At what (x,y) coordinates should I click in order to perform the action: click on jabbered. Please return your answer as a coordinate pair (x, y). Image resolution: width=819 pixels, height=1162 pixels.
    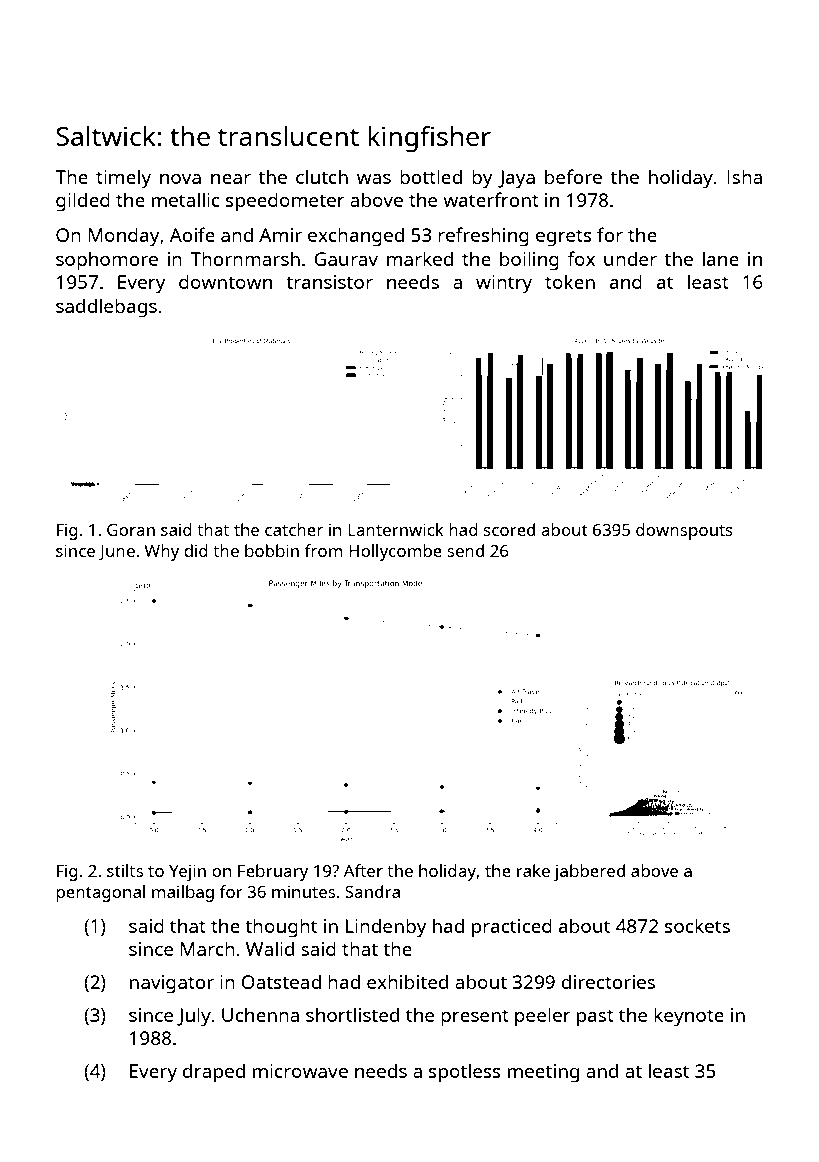
    Looking at the image, I should click on (589, 872).
